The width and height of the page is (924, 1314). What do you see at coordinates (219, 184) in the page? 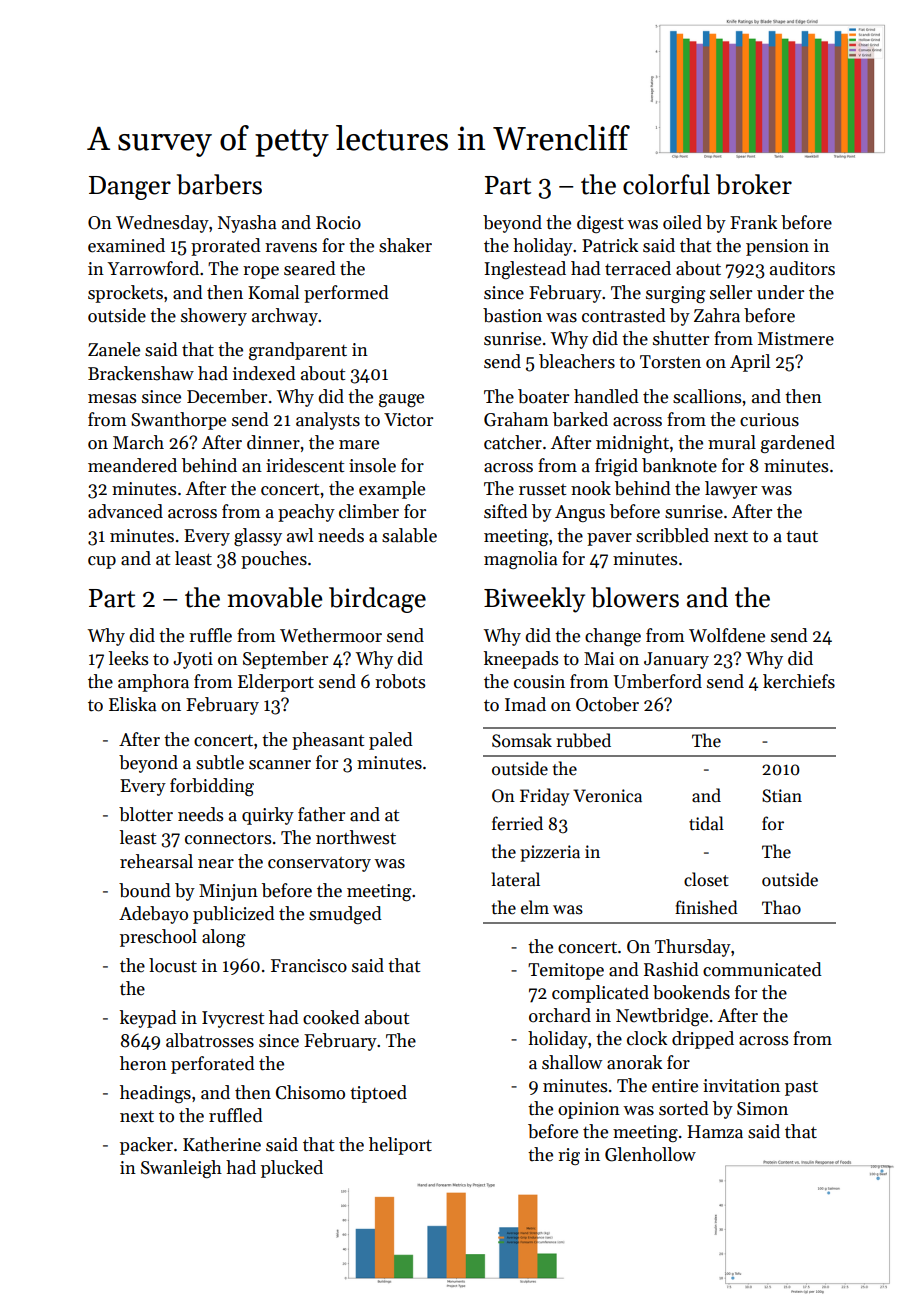
I see `barbers` at bounding box center [219, 184].
